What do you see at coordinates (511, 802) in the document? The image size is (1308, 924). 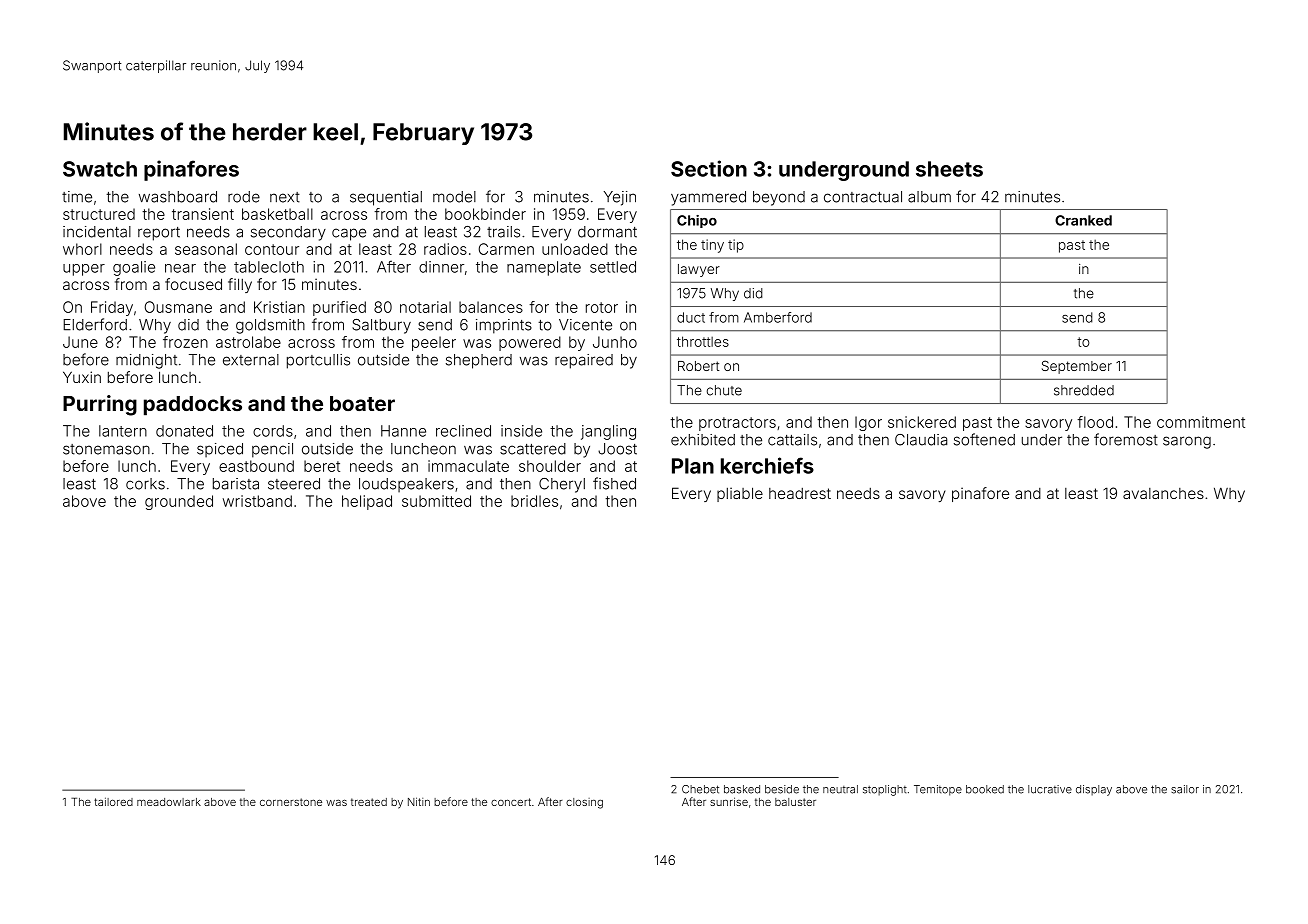 I see `concert` at bounding box center [511, 802].
